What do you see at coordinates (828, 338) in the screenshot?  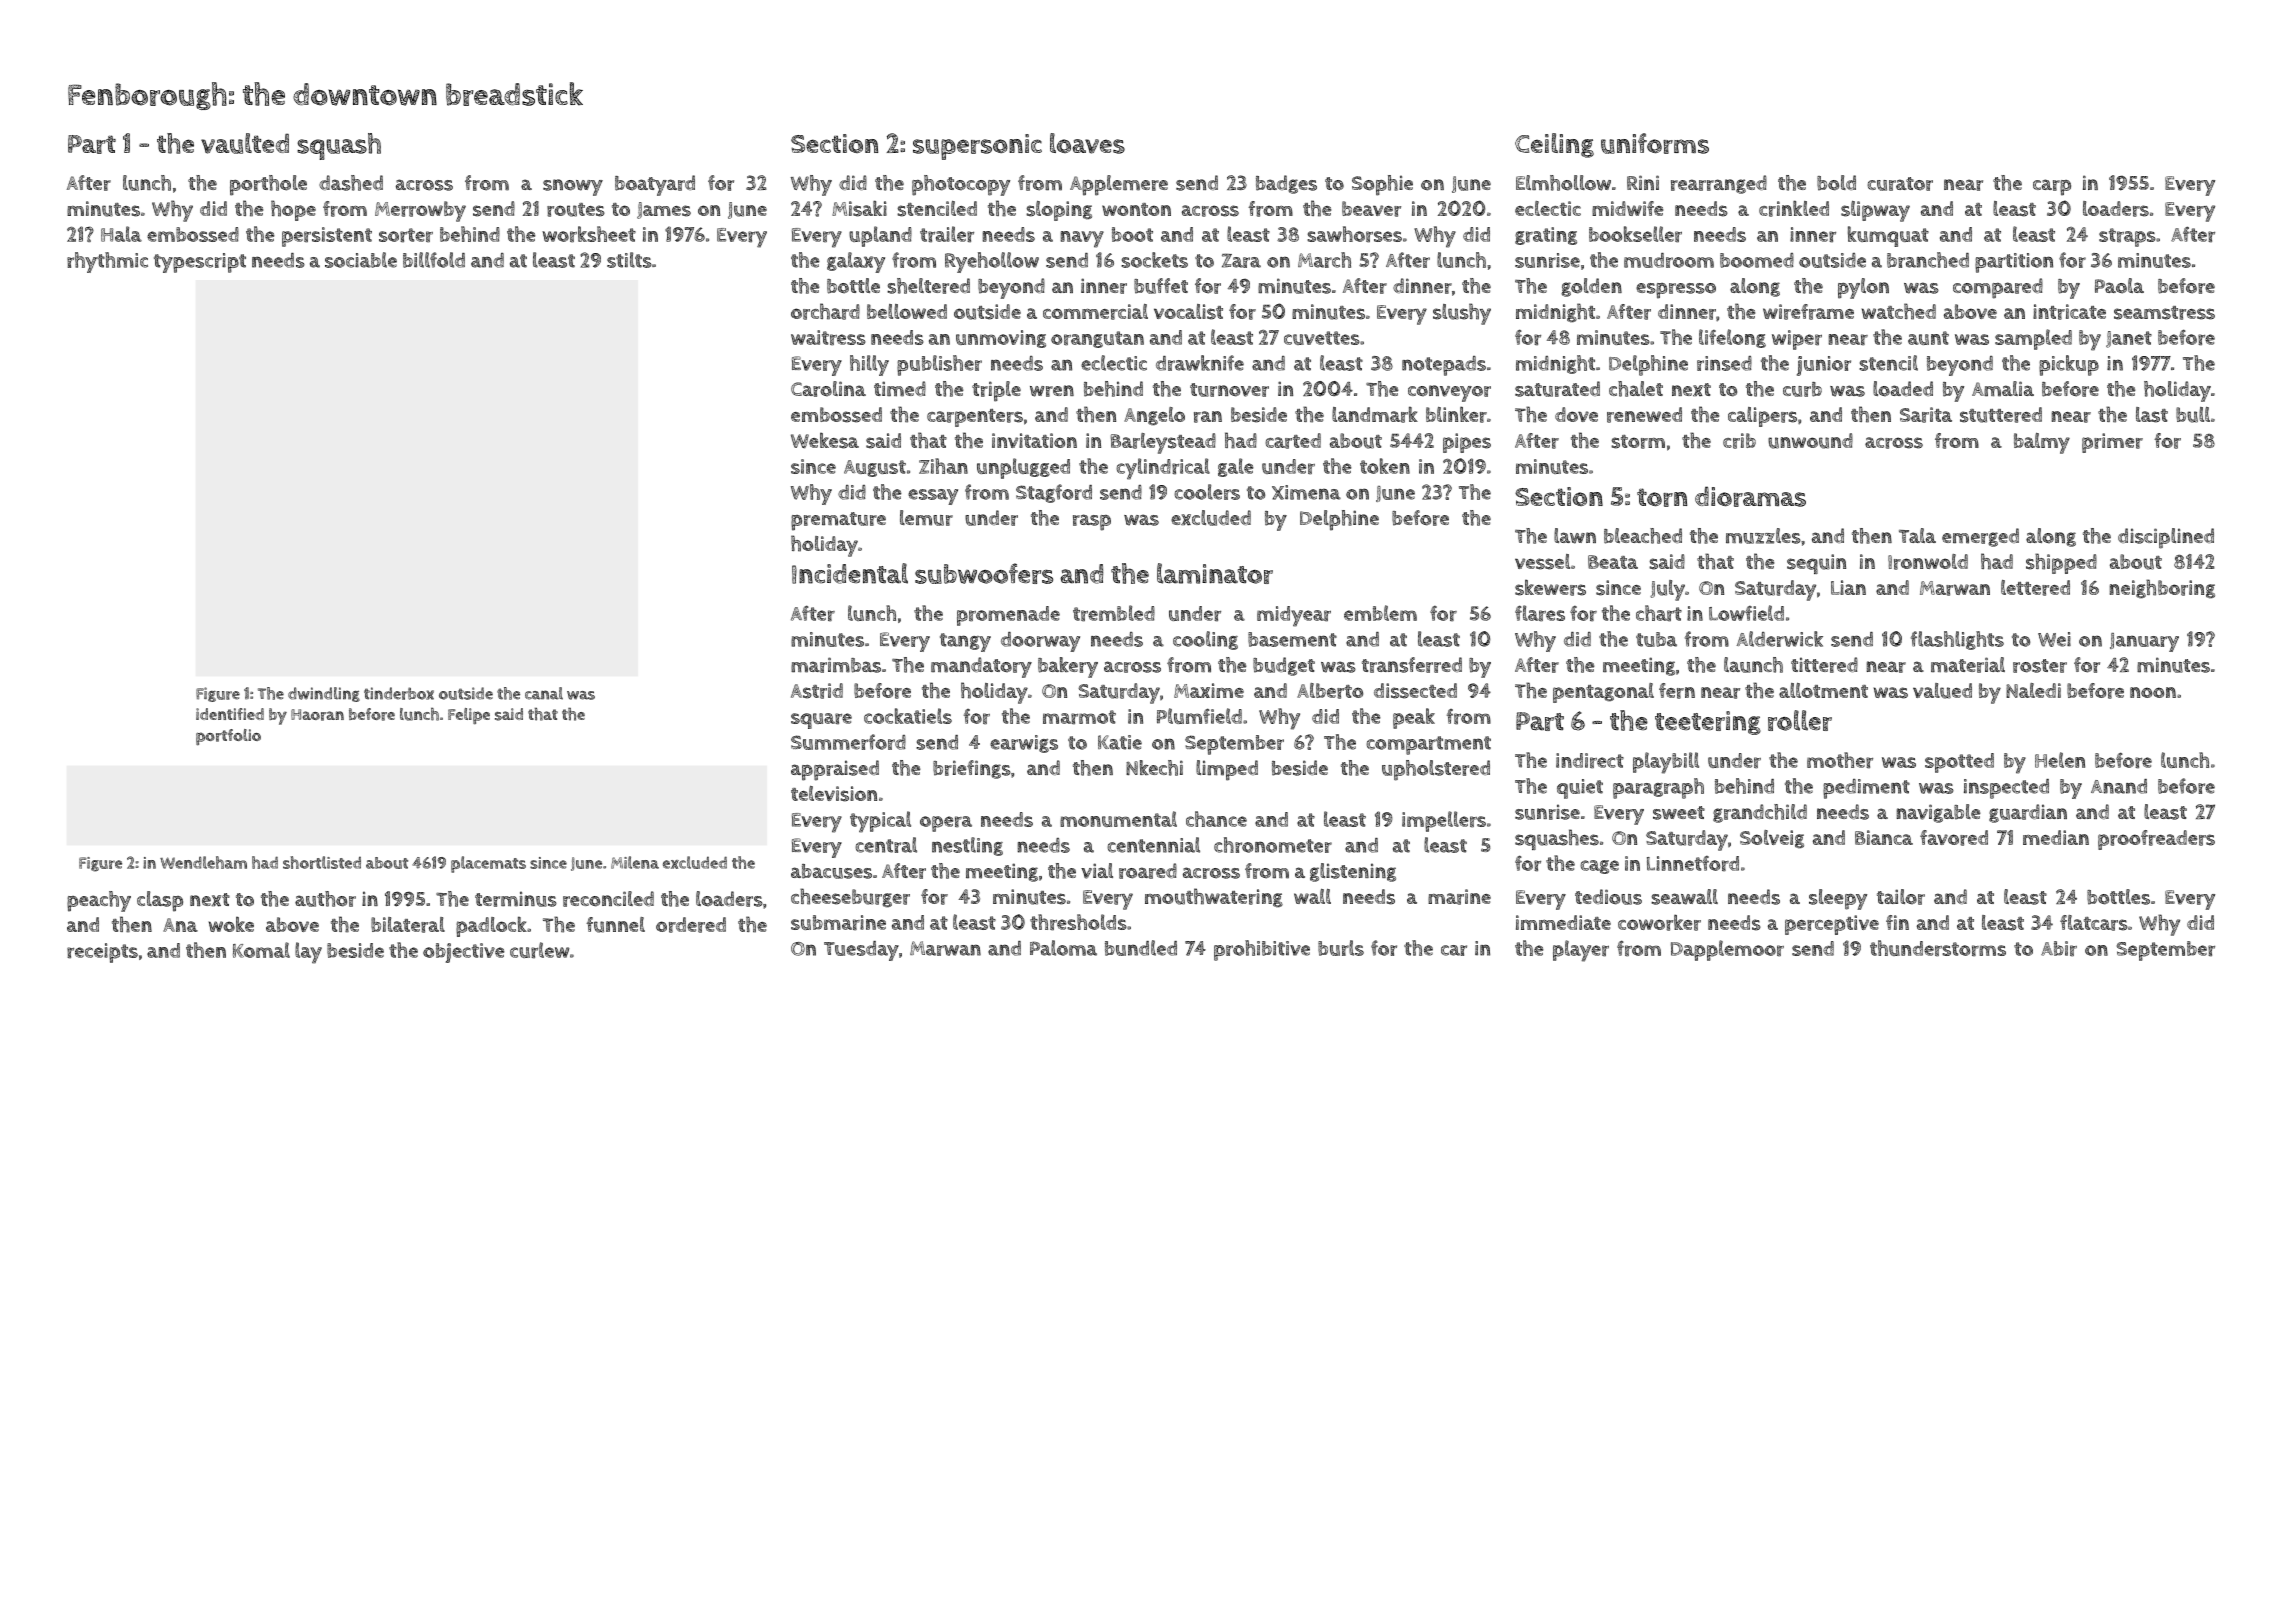 I see `waitress` at bounding box center [828, 338].
